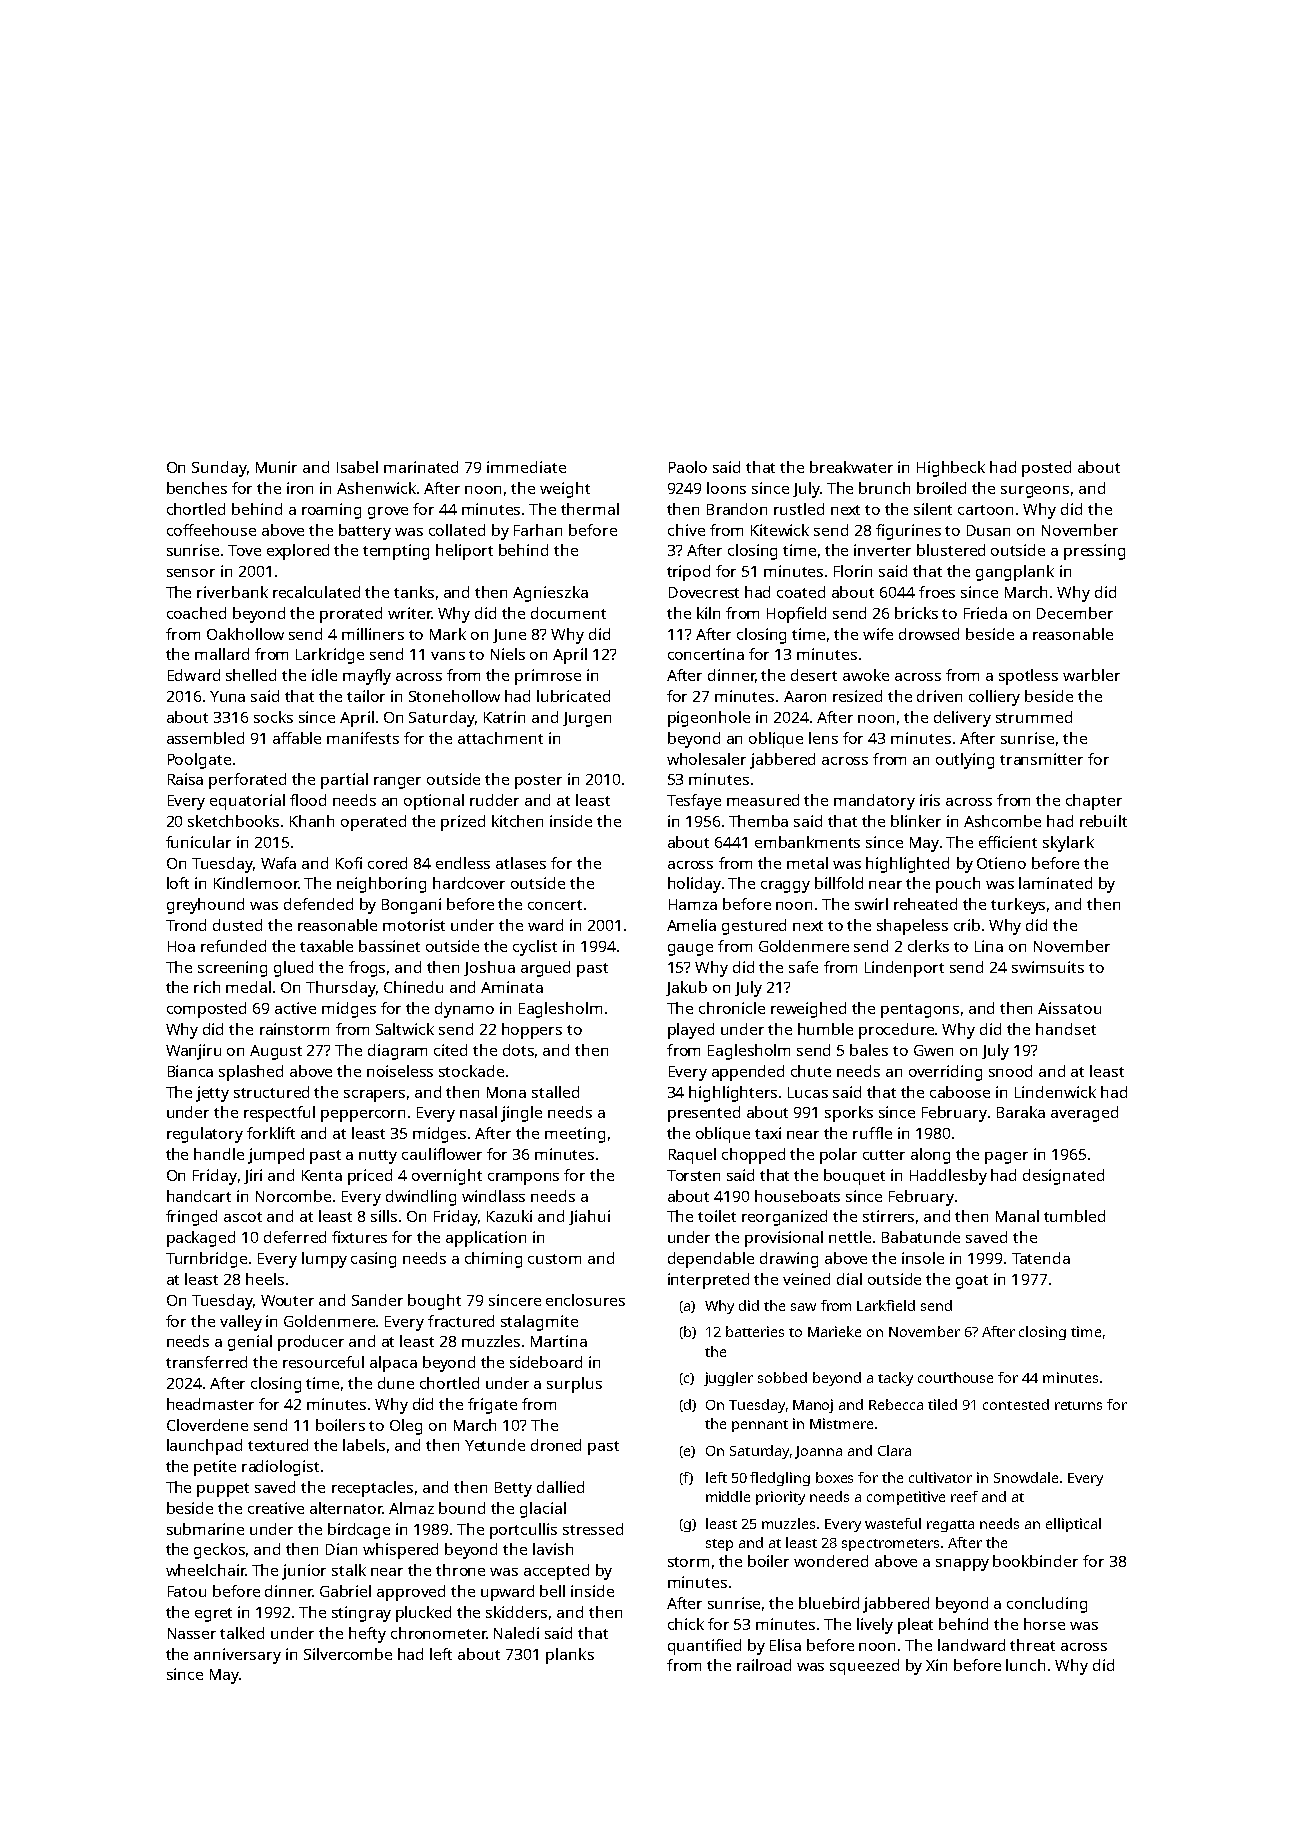  I want to click on planks, so click(570, 1656).
